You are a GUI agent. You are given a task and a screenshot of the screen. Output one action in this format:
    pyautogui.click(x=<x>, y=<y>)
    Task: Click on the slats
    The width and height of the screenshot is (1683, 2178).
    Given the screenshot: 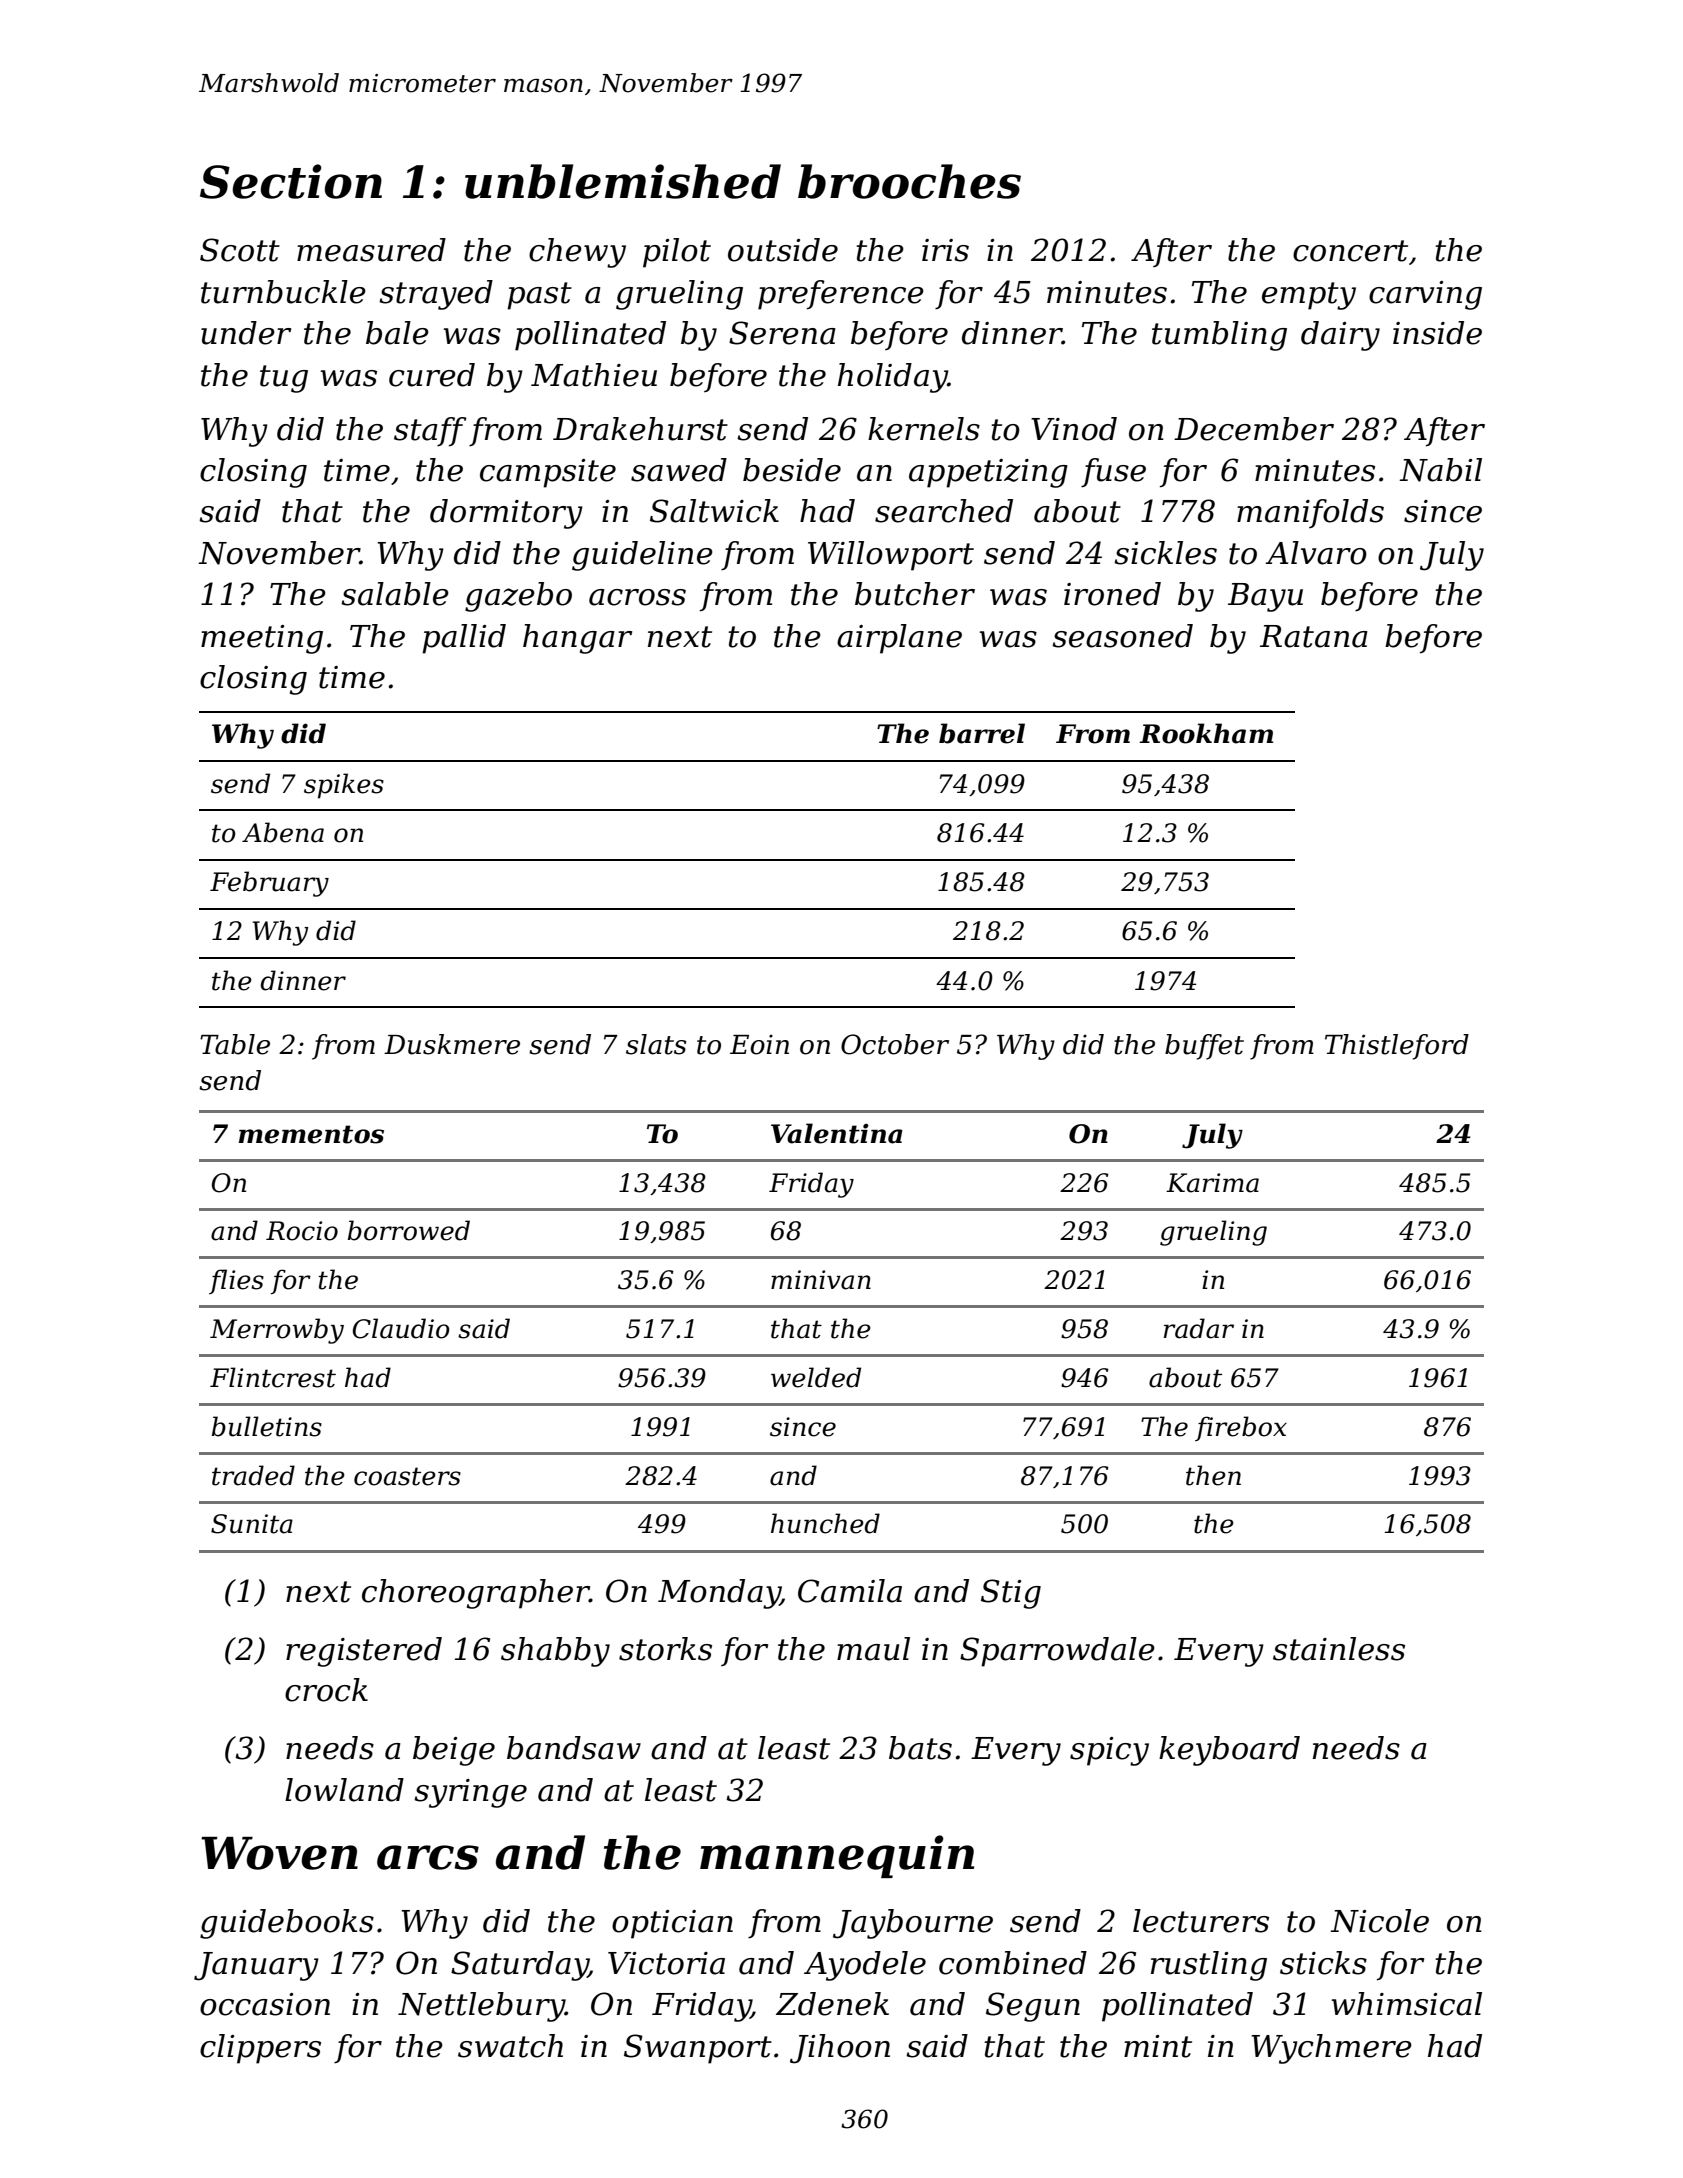 What is the action you would take?
    pyautogui.click(x=656, y=1044)
